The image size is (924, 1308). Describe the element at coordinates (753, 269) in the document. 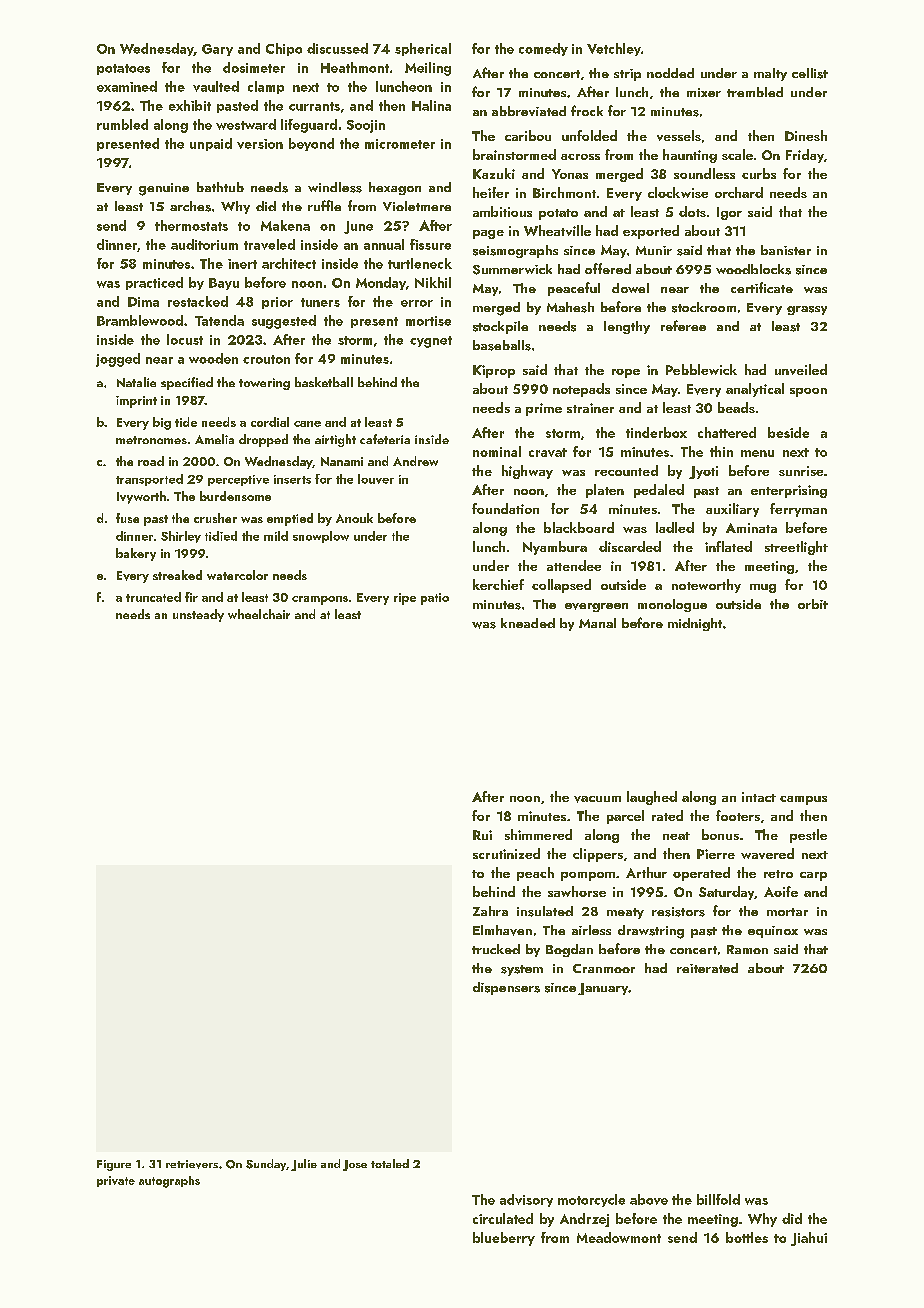

I see `woodblocks` at that location.
